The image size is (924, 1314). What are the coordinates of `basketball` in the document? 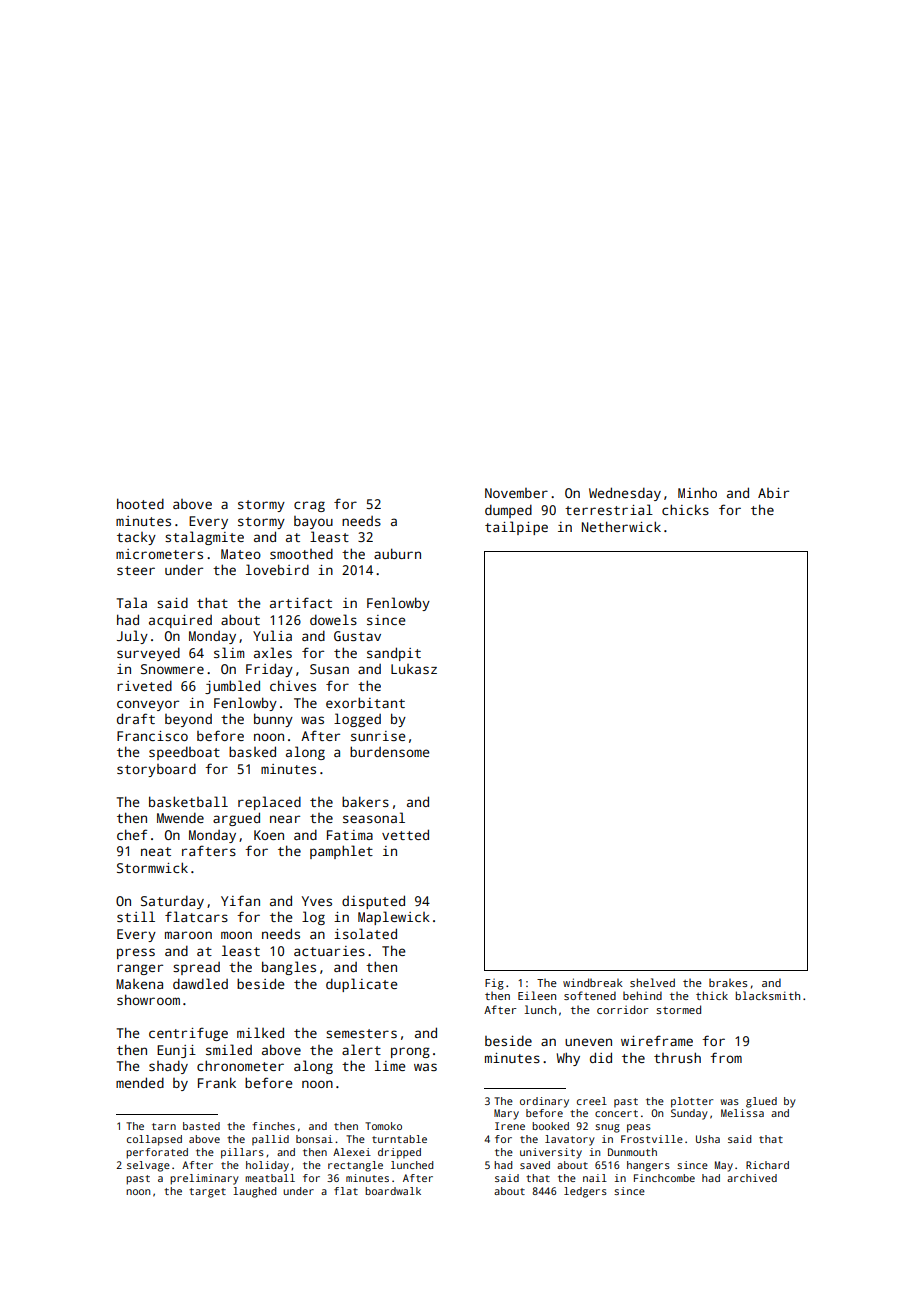 It's located at (188, 801).
